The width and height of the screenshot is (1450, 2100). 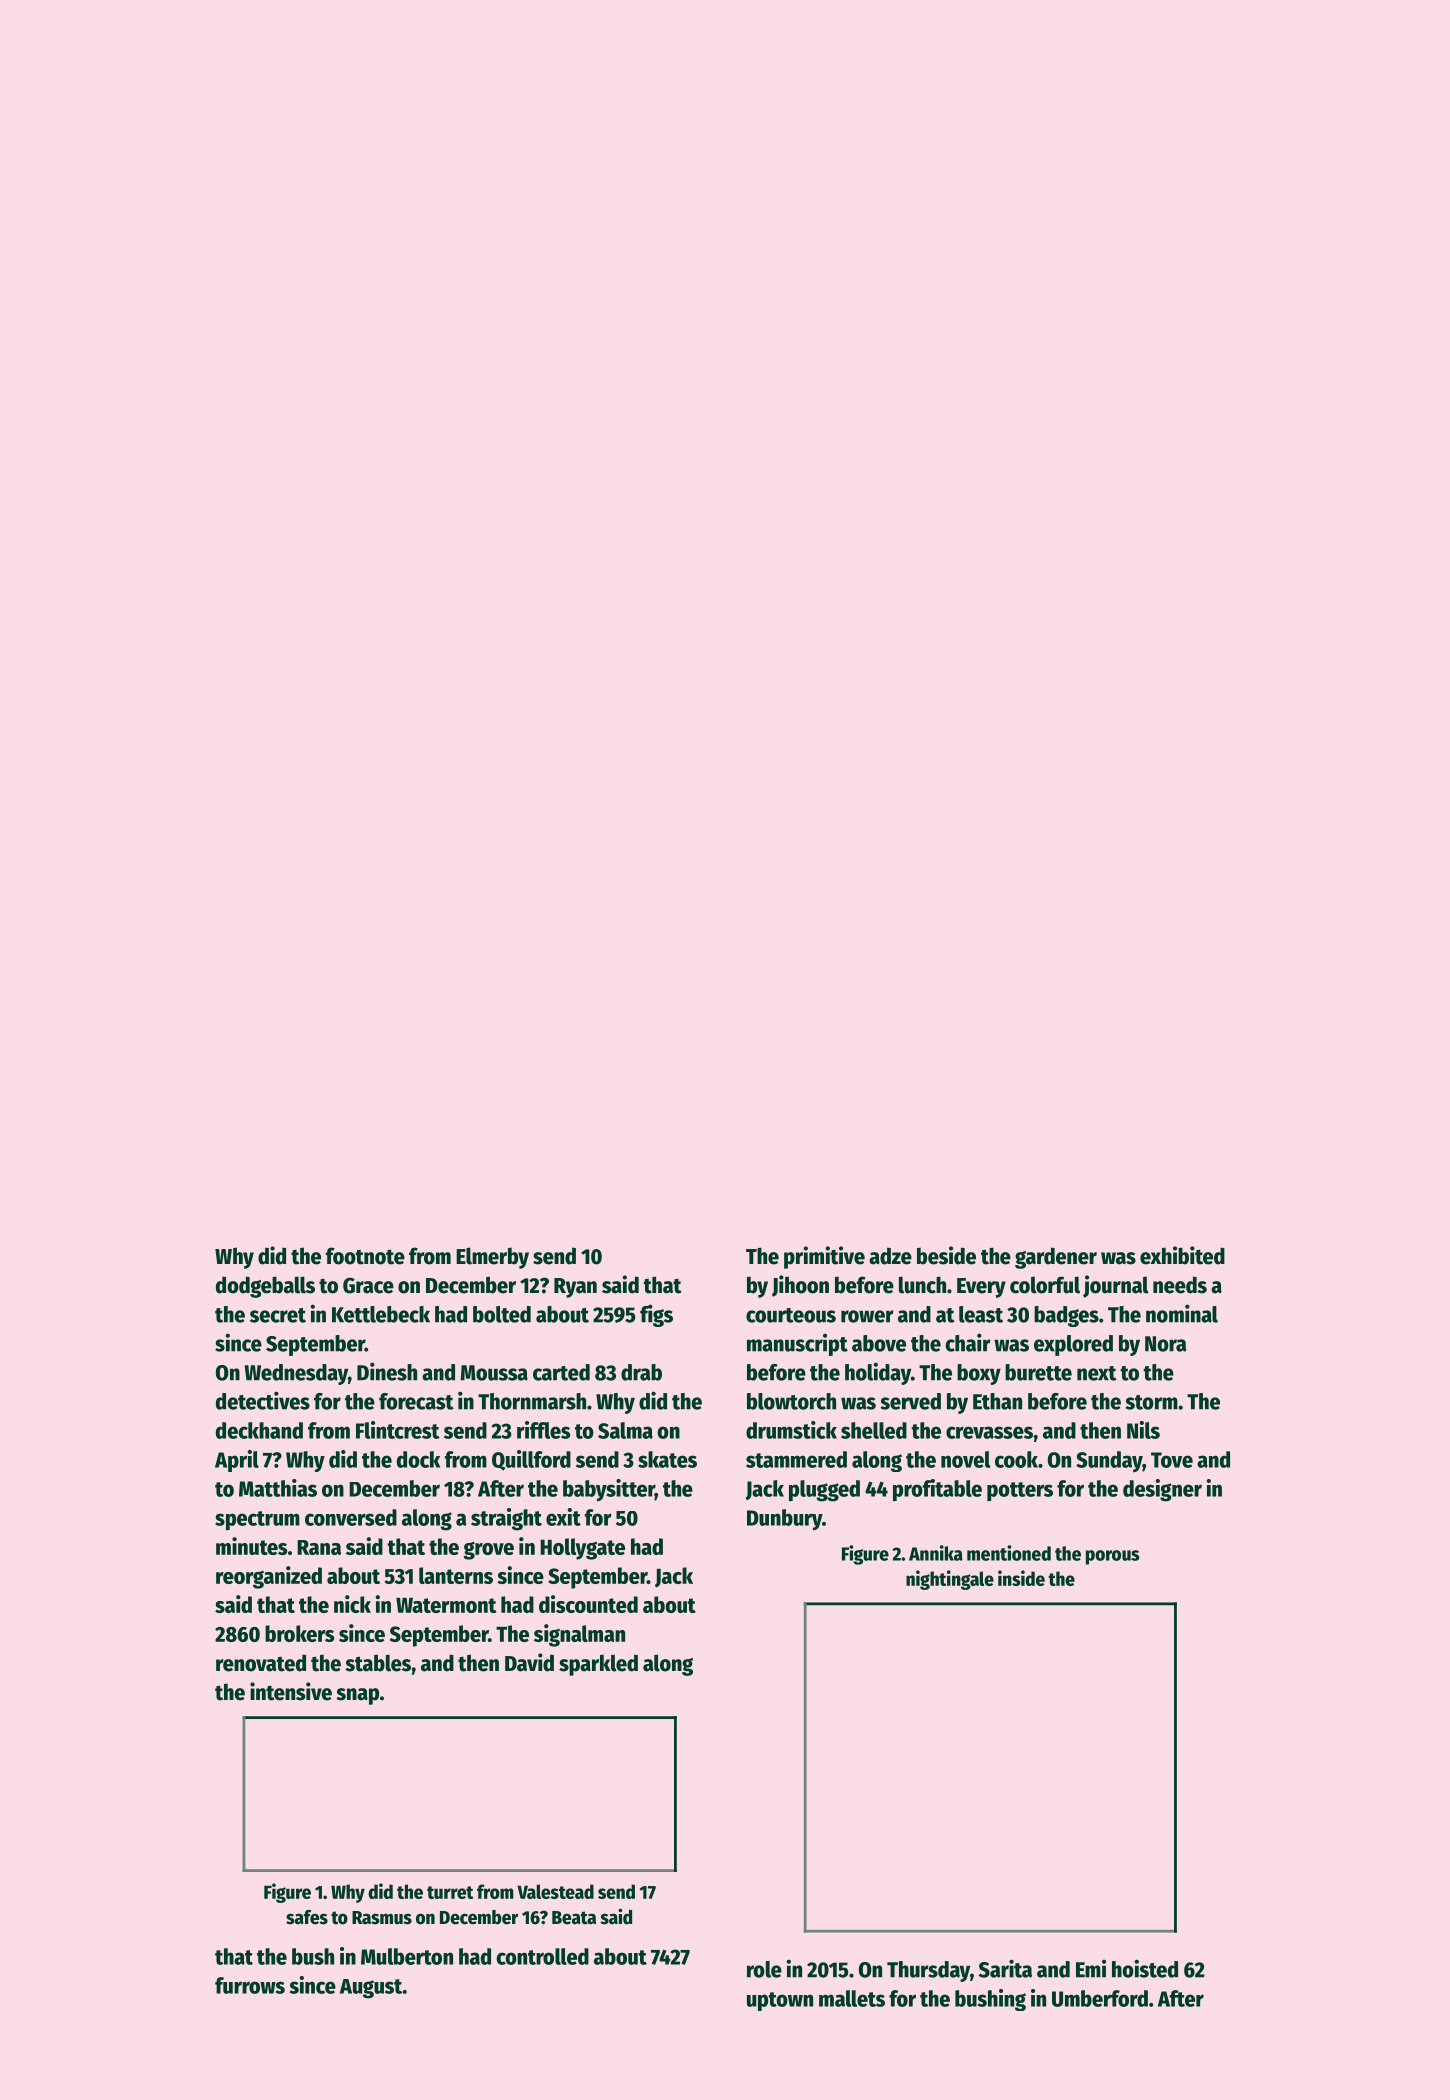 What do you see at coordinates (291, 1691) in the screenshot?
I see `intensive` at bounding box center [291, 1691].
